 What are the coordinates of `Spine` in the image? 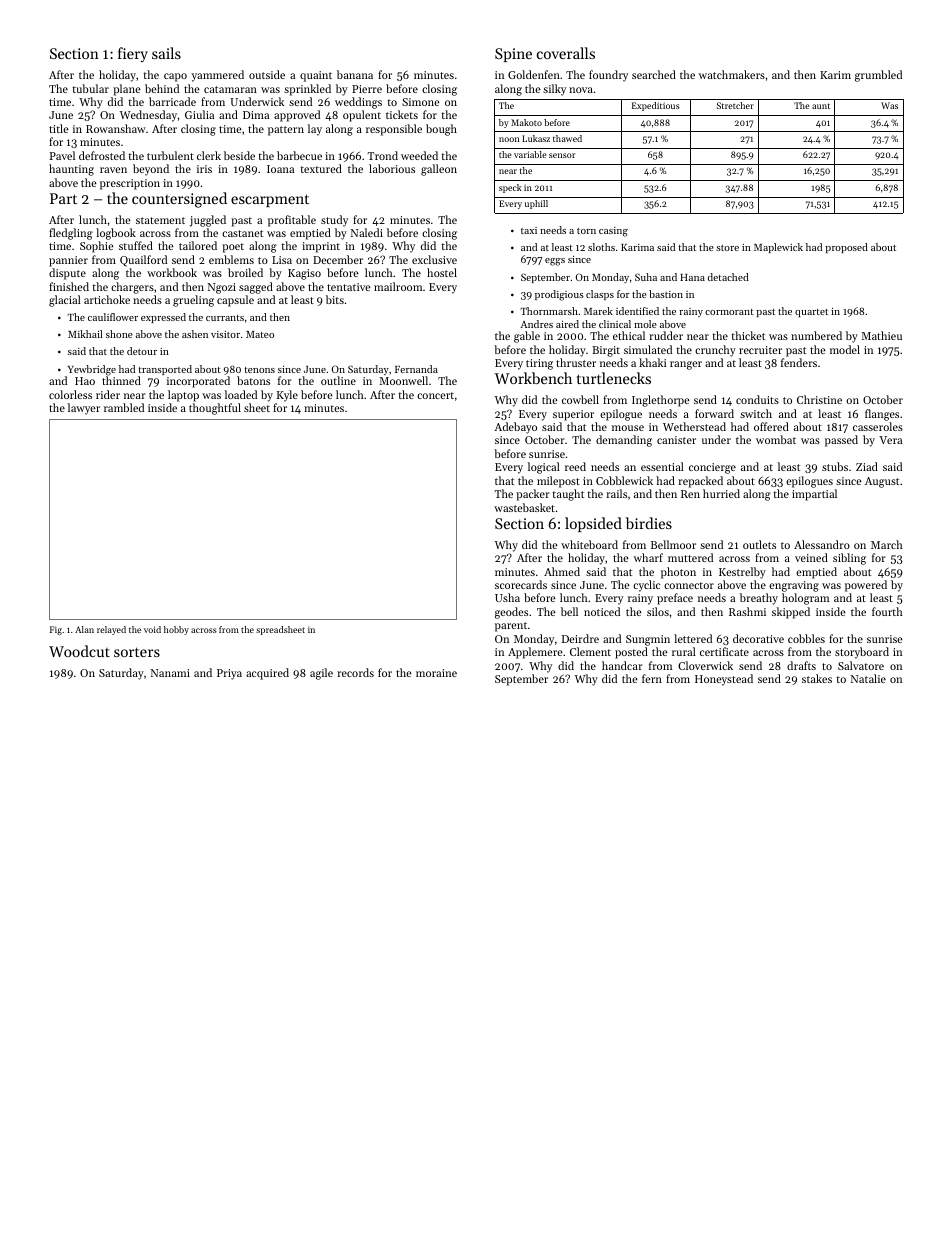 It's located at (513, 55).
